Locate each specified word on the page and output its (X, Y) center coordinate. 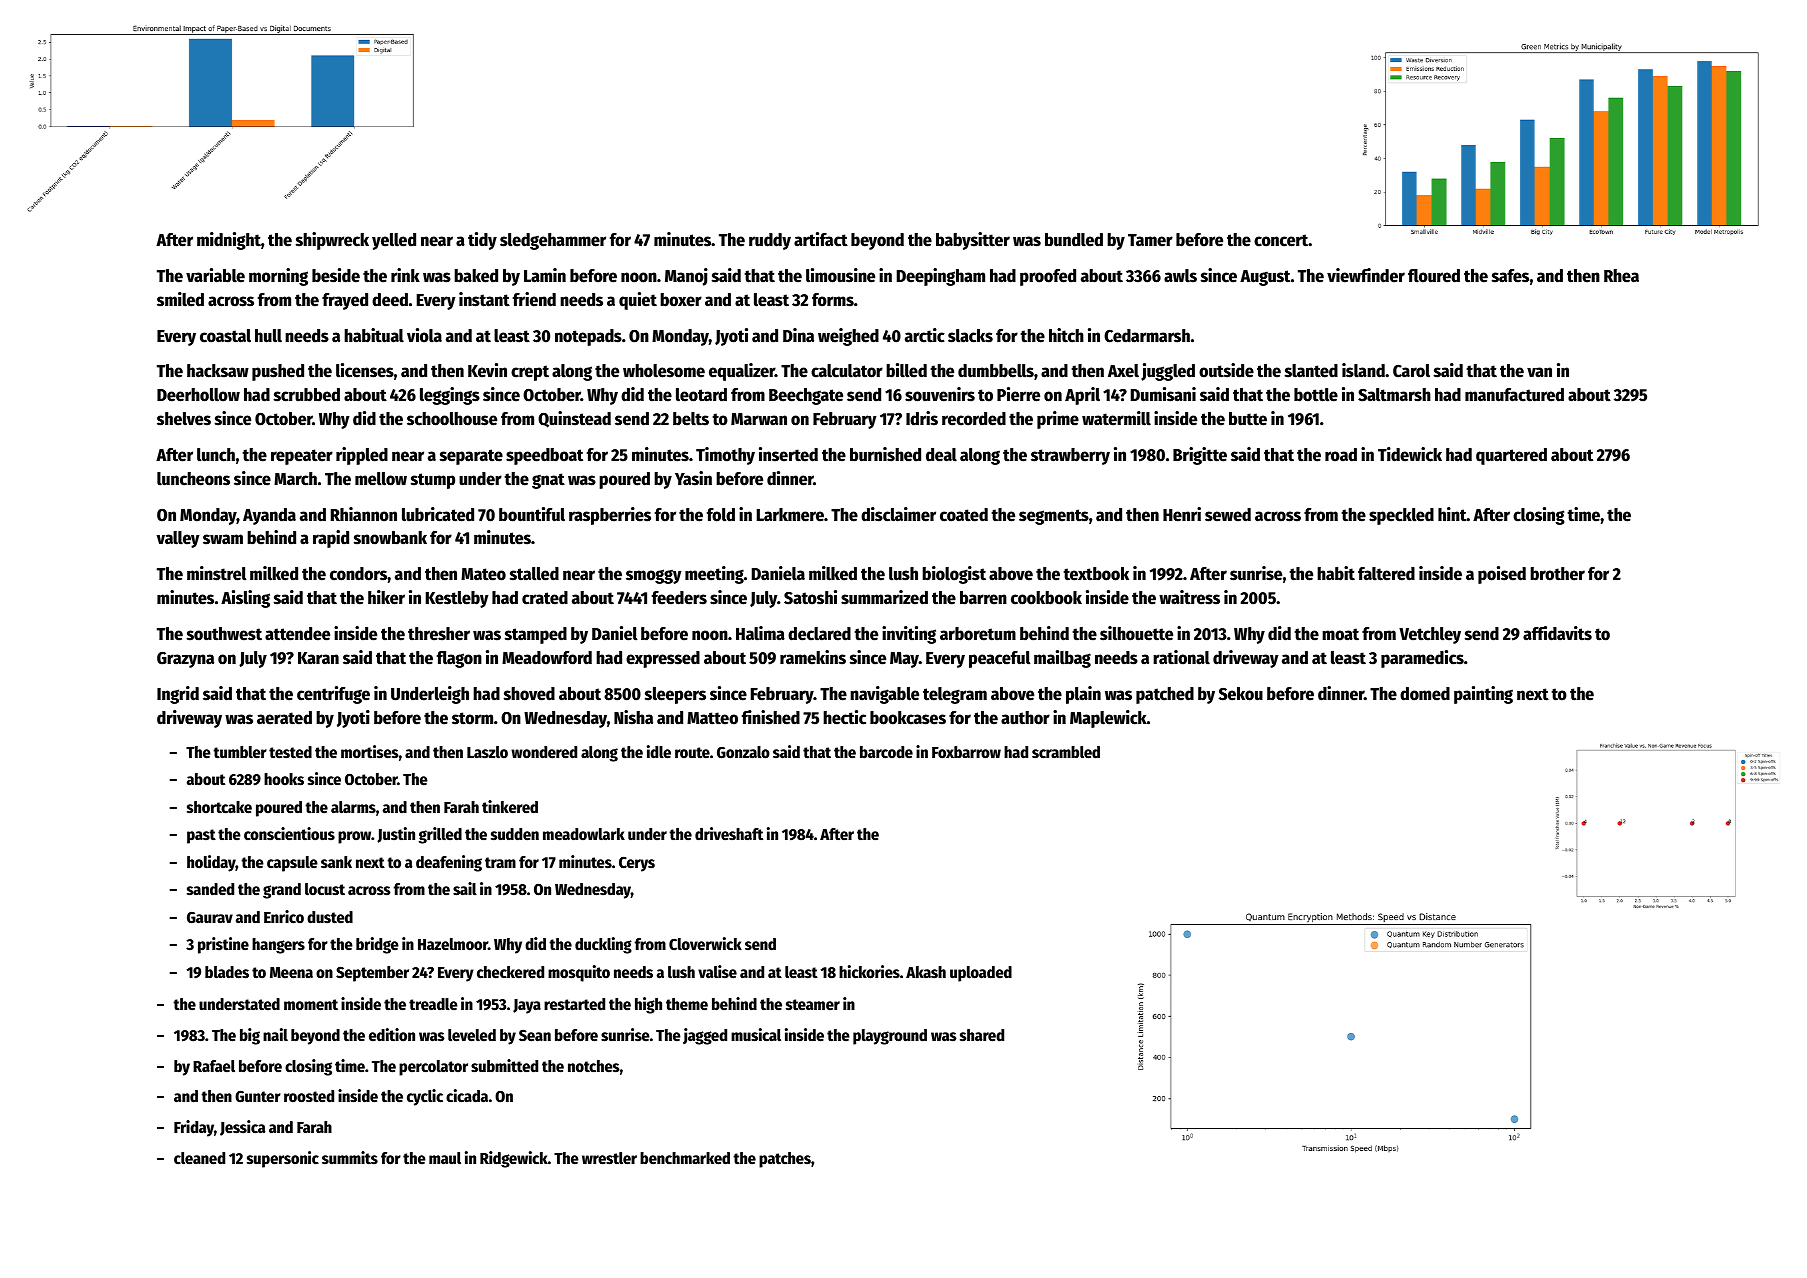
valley (178, 539)
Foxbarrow (966, 752)
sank (336, 862)
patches (785, 1160)
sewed (1228, 515)
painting (1483, 695)
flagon (459, 659)
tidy (482, 241)
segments (1054, 517)
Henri (1182, 514)
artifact (821, 239)
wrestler (609, 1158)
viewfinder (1366, 275)
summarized (884, 597)
